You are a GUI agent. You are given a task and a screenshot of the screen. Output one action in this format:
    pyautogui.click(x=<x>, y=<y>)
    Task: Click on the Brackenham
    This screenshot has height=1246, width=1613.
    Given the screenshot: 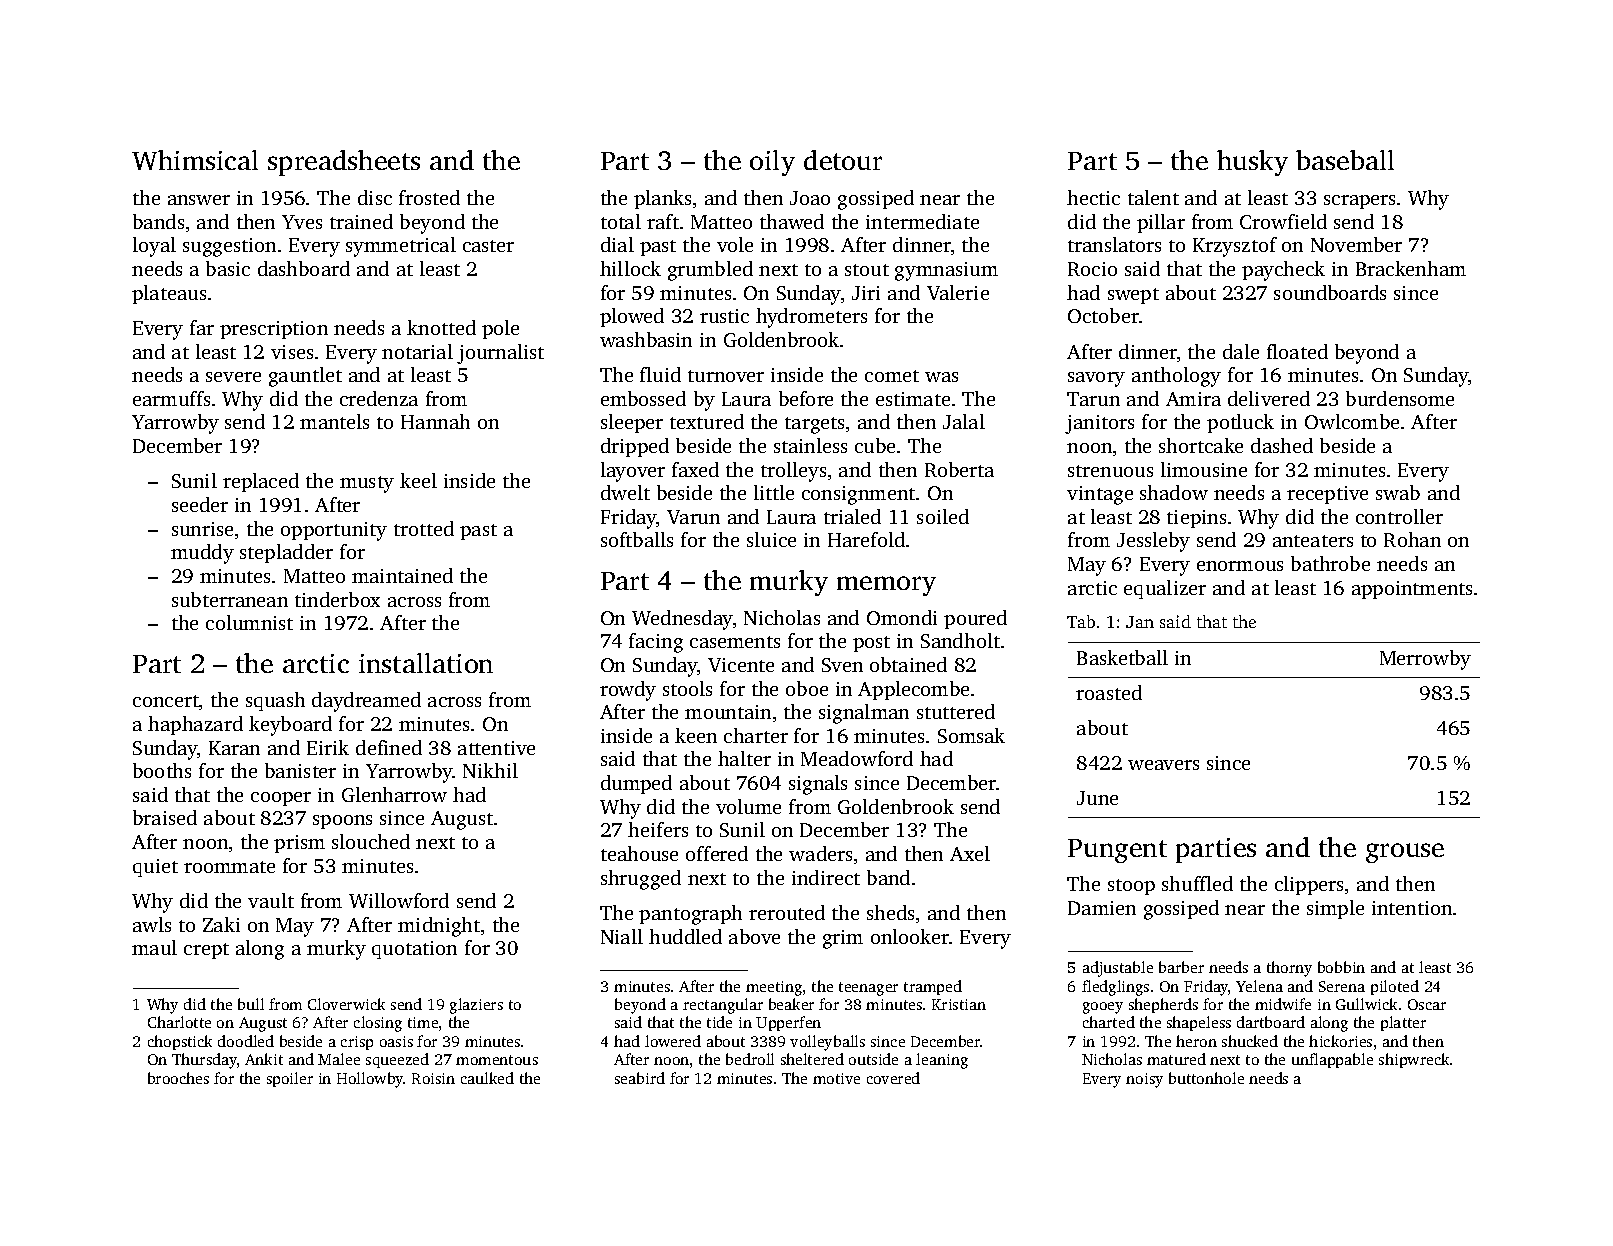 What is the action you would take?
    pyautogui.click(x=1411, y=268)
